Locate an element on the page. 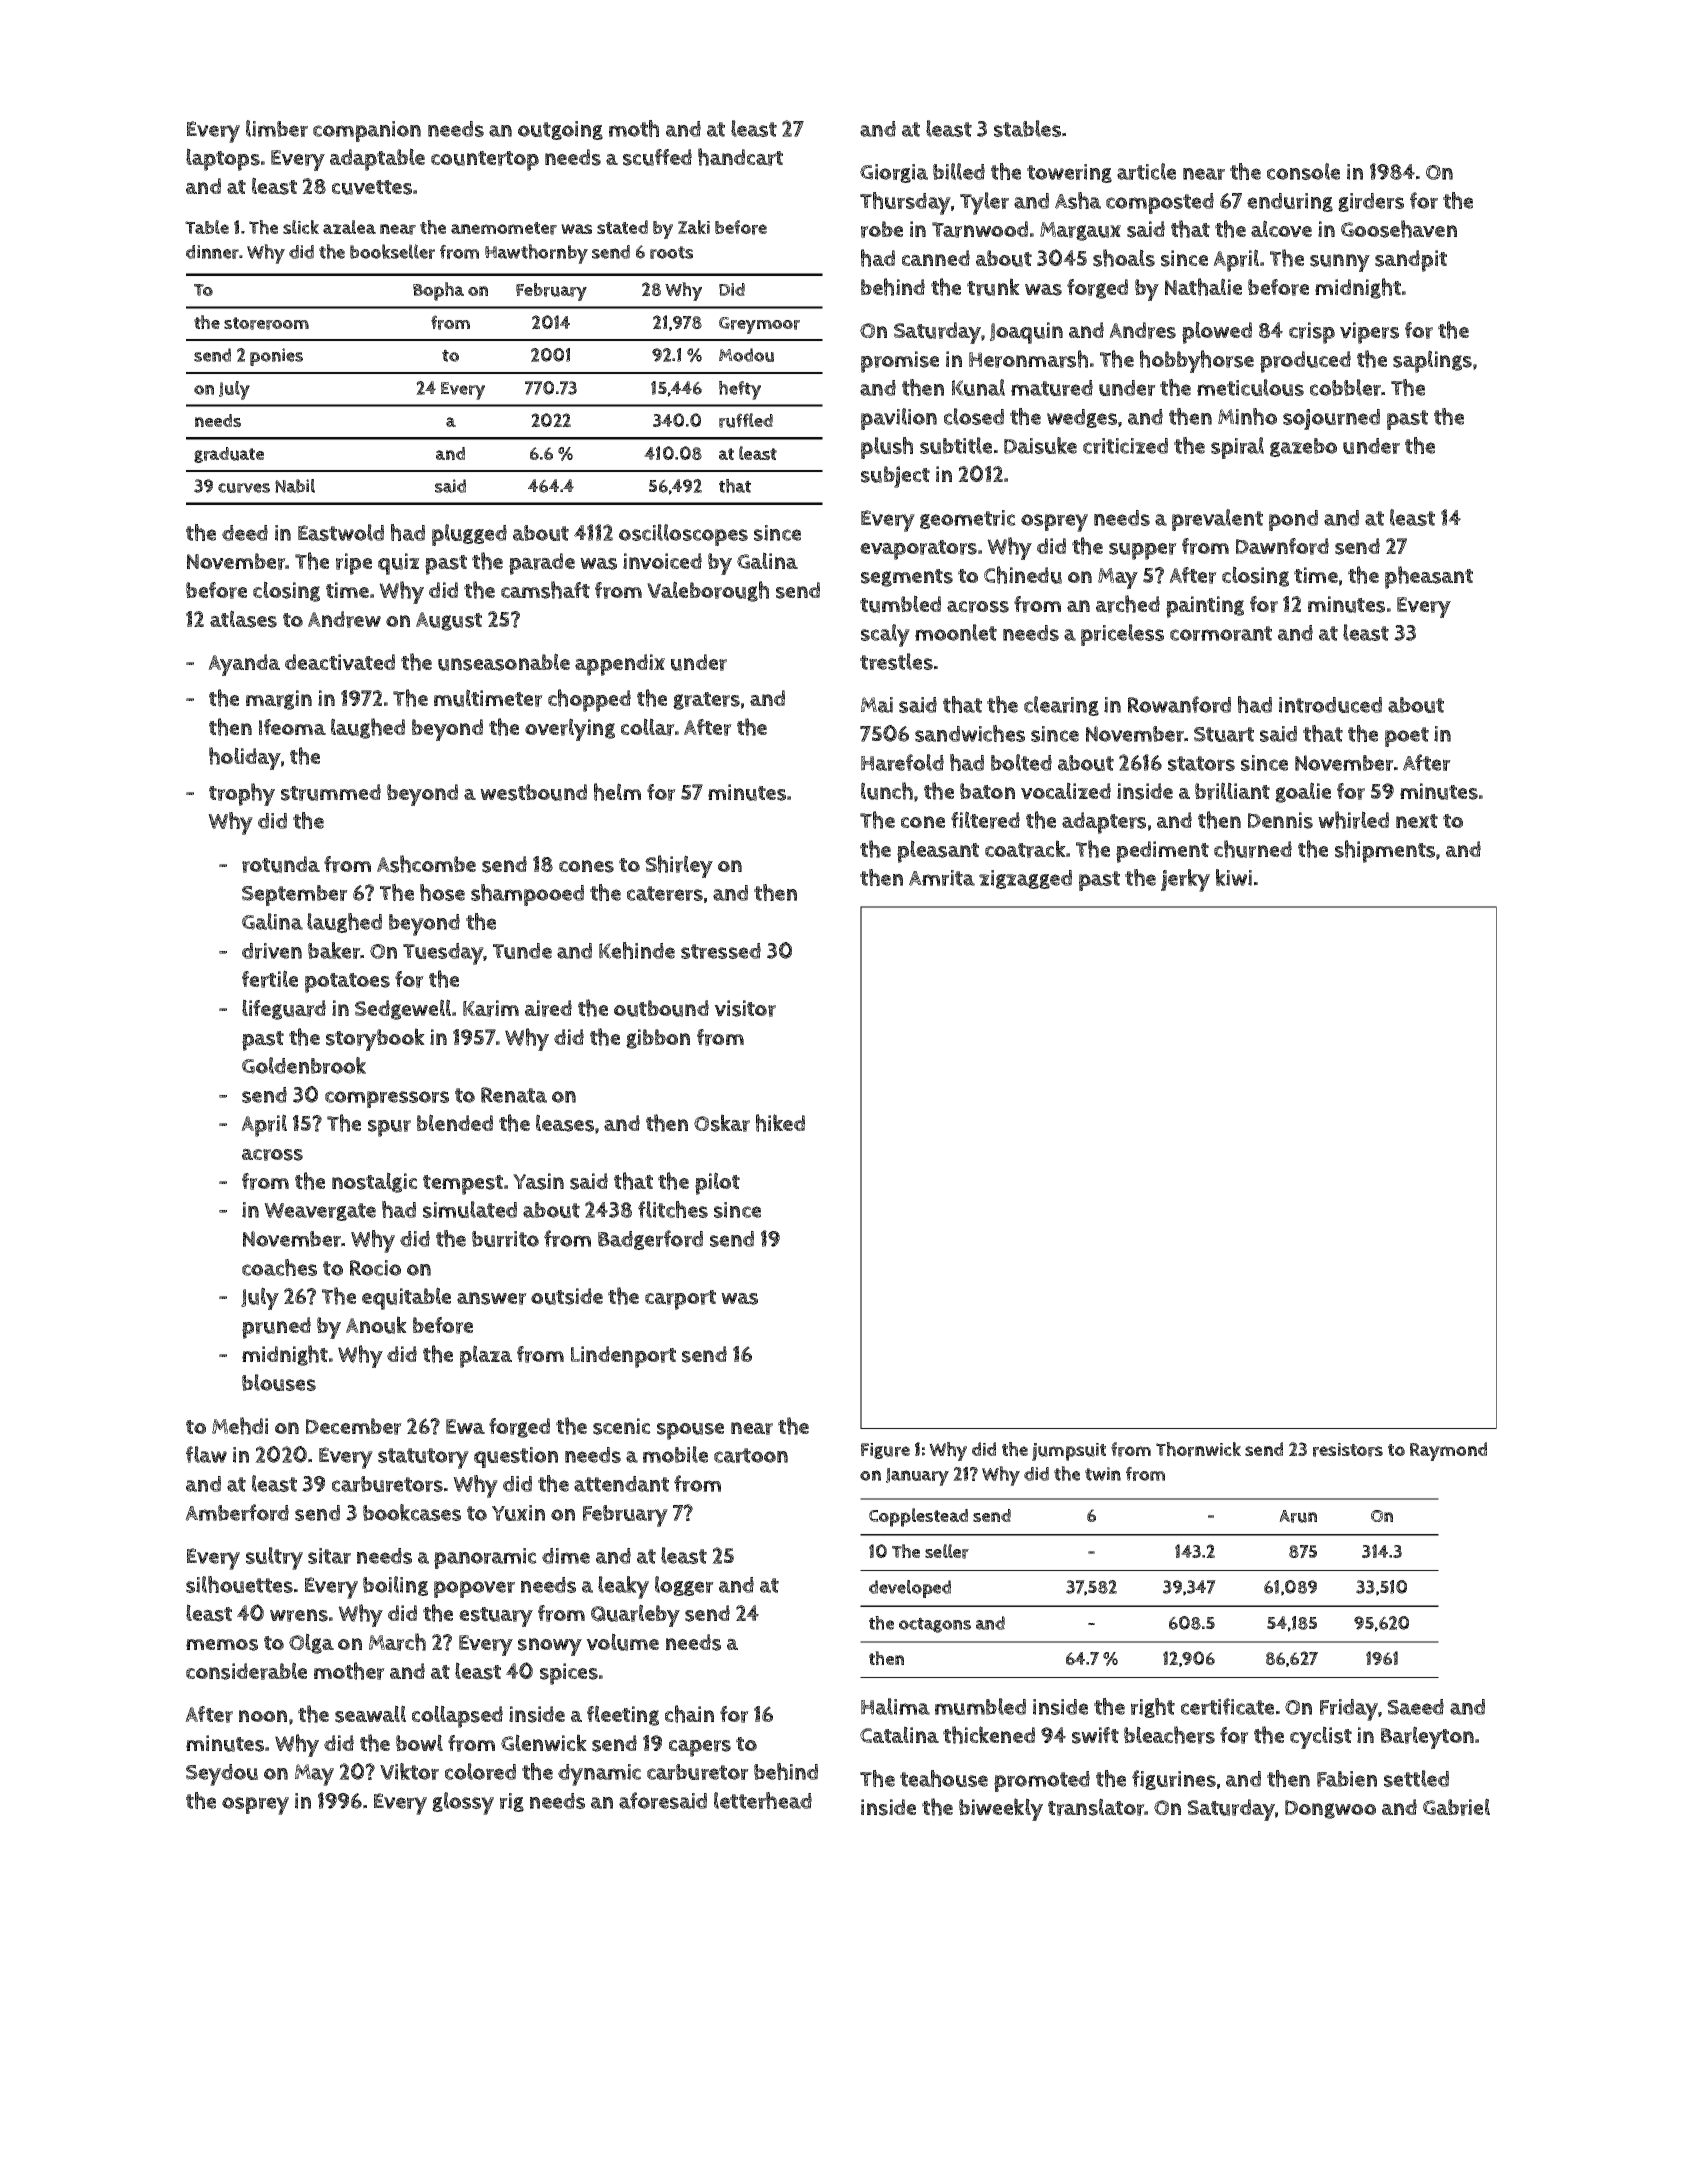 The height and width of the page is (2178, 1683). next is located at coordinates (1417, 821).
